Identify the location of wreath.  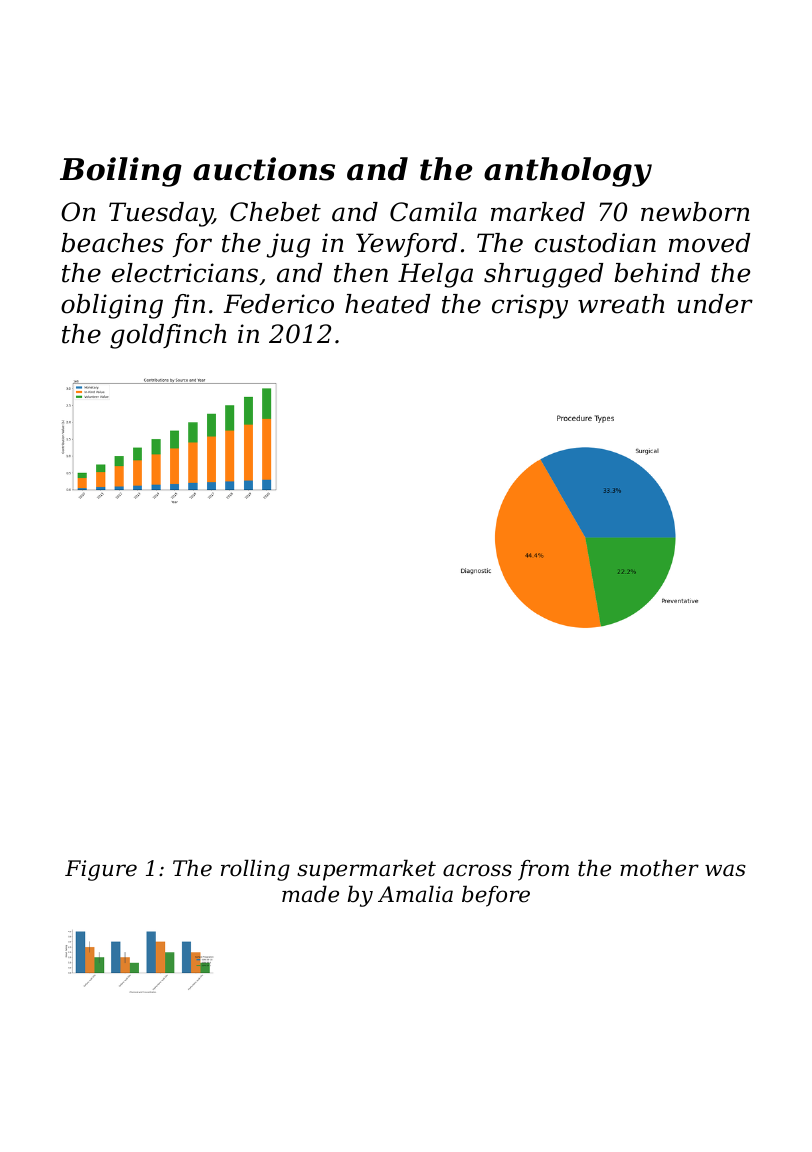
(621, 304).
